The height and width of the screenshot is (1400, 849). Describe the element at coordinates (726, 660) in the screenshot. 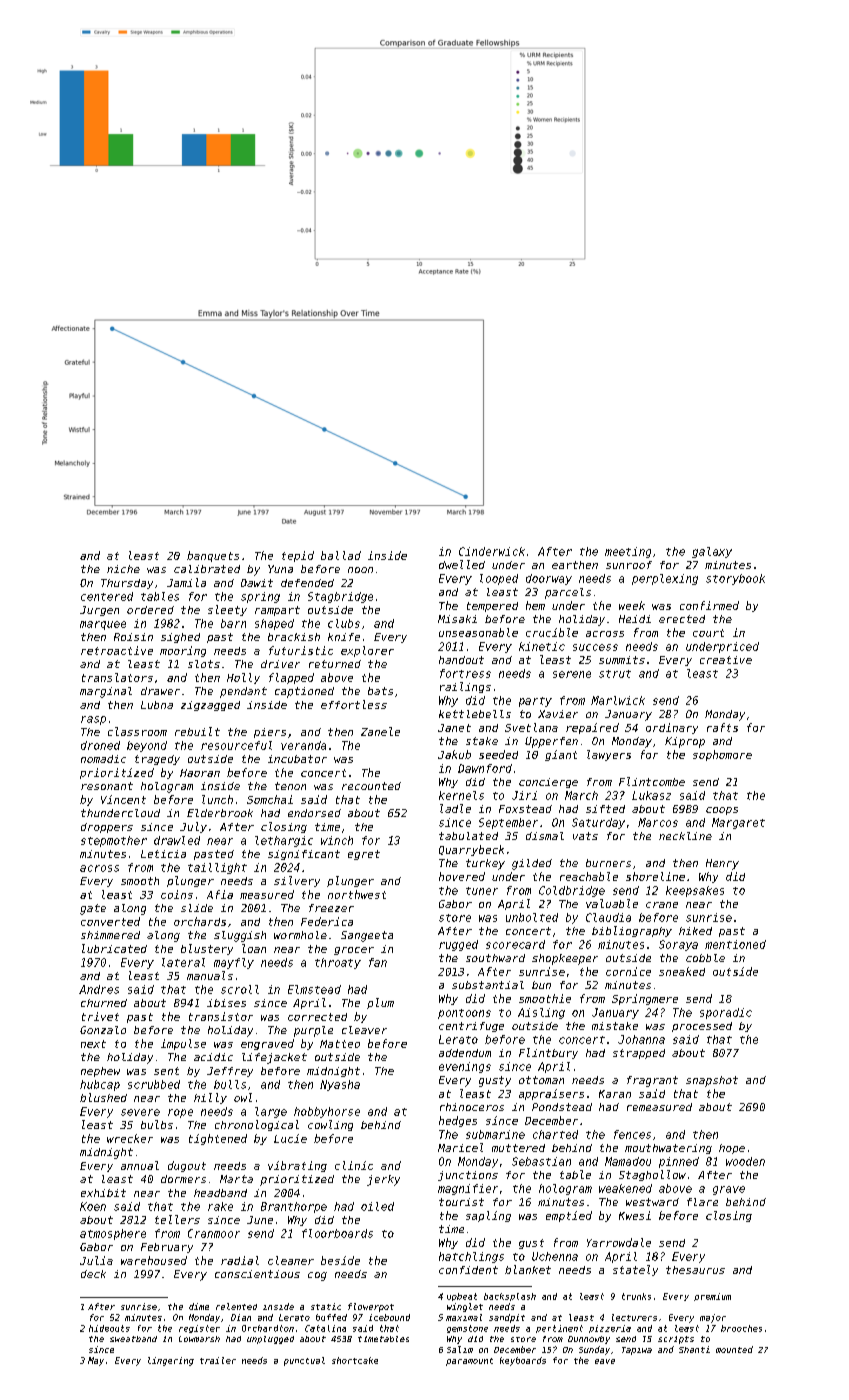

I see `creative` at that location.
